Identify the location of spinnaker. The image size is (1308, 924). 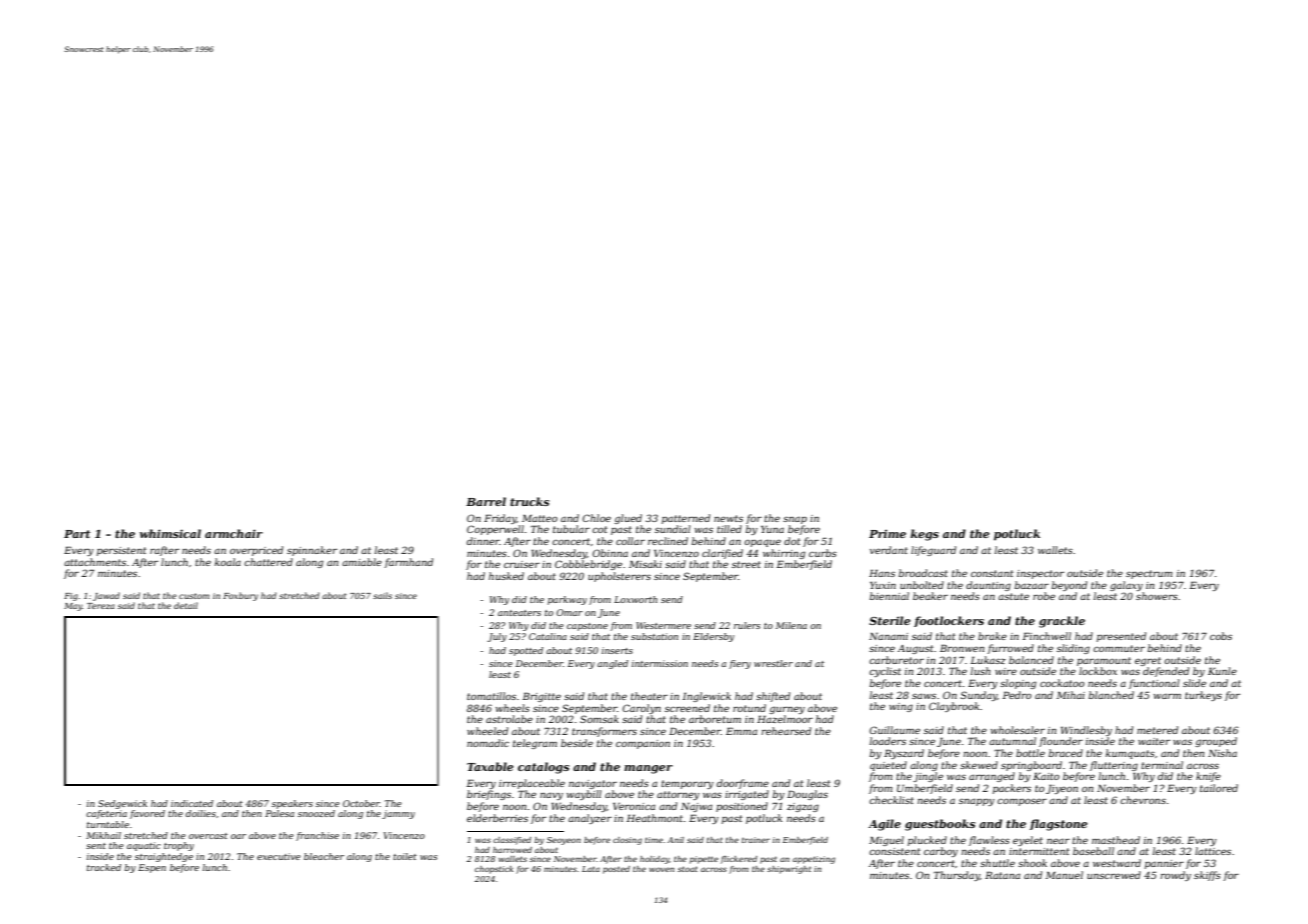
(312, 551).
